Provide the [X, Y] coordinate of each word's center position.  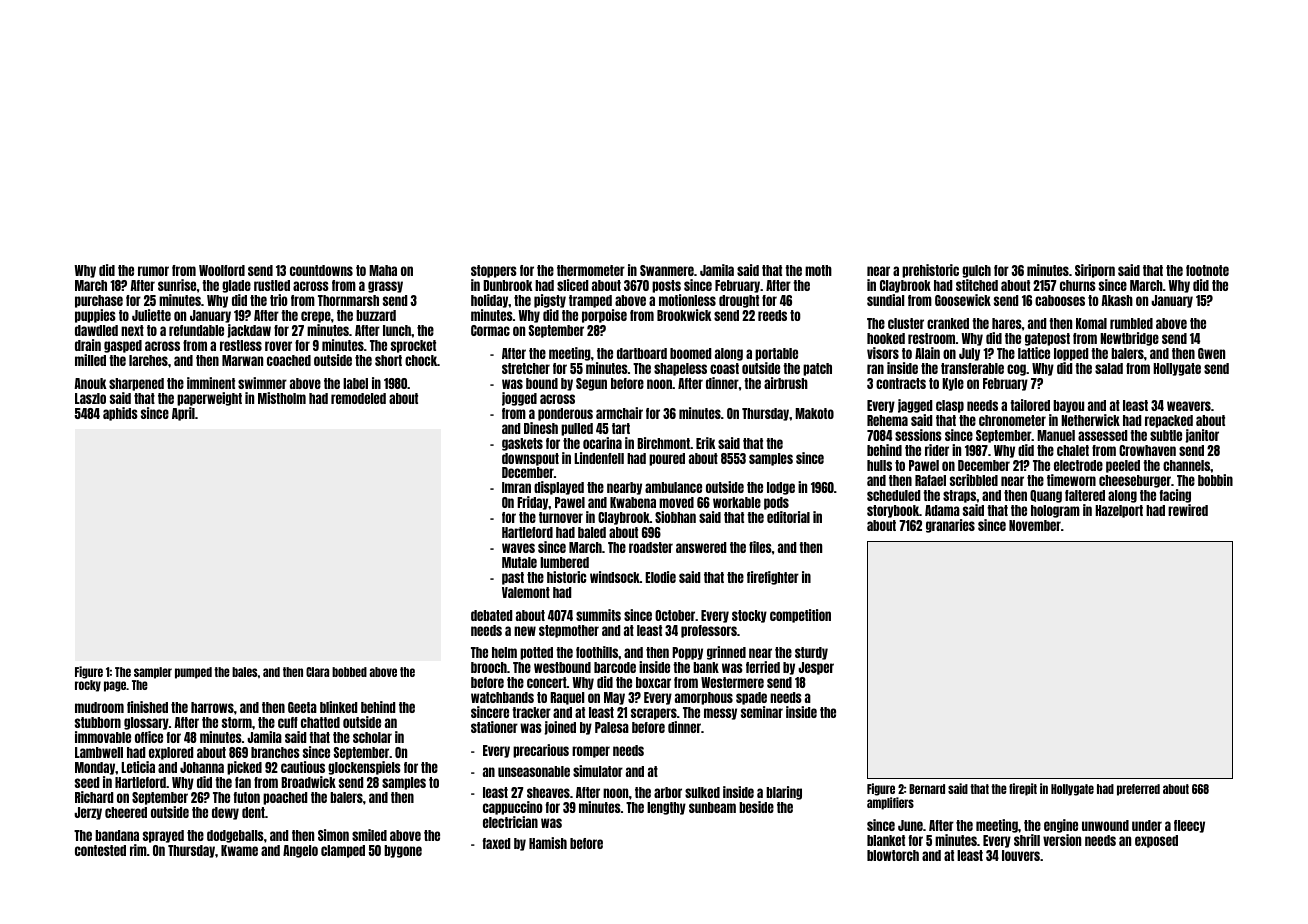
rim [138, 850]
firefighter [773, 578]
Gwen [1211, 353]
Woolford [222, 270]
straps [960, 496]
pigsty [550, 301]
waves [518, 548]
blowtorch [893, 855]
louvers [1021, 855]
